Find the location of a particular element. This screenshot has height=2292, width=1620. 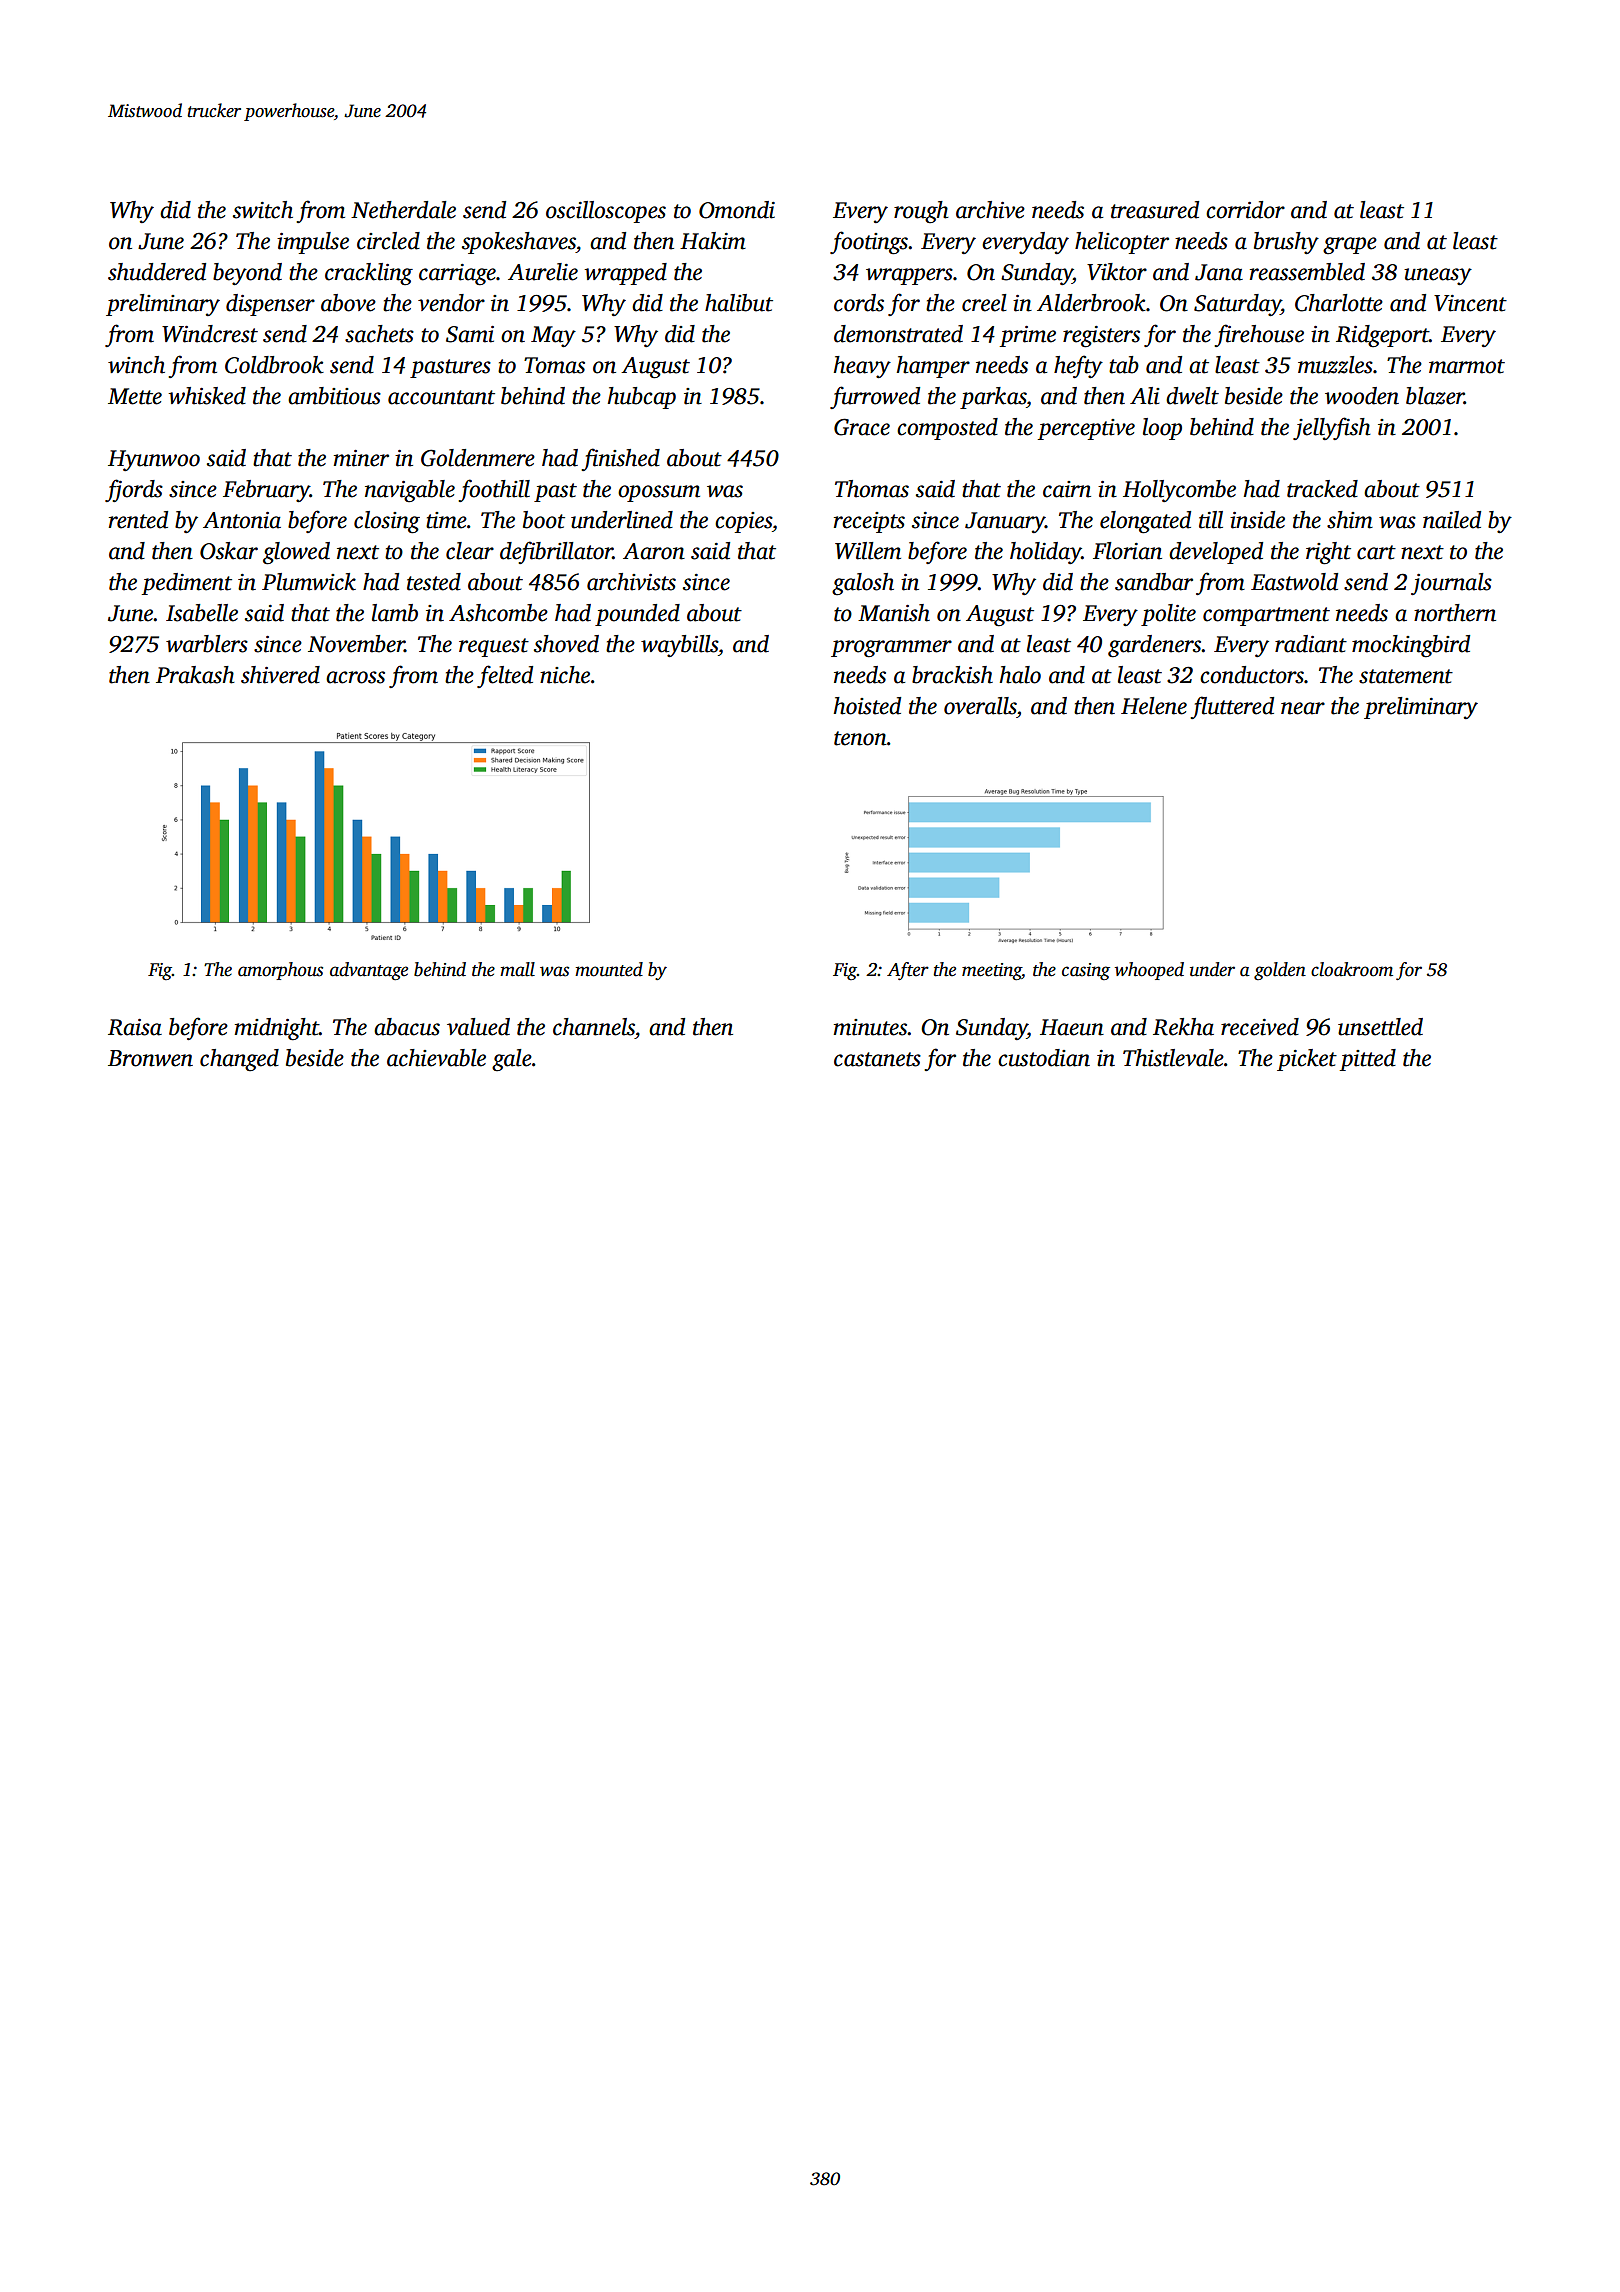

amorphous is located at coordinates (280, 971).
